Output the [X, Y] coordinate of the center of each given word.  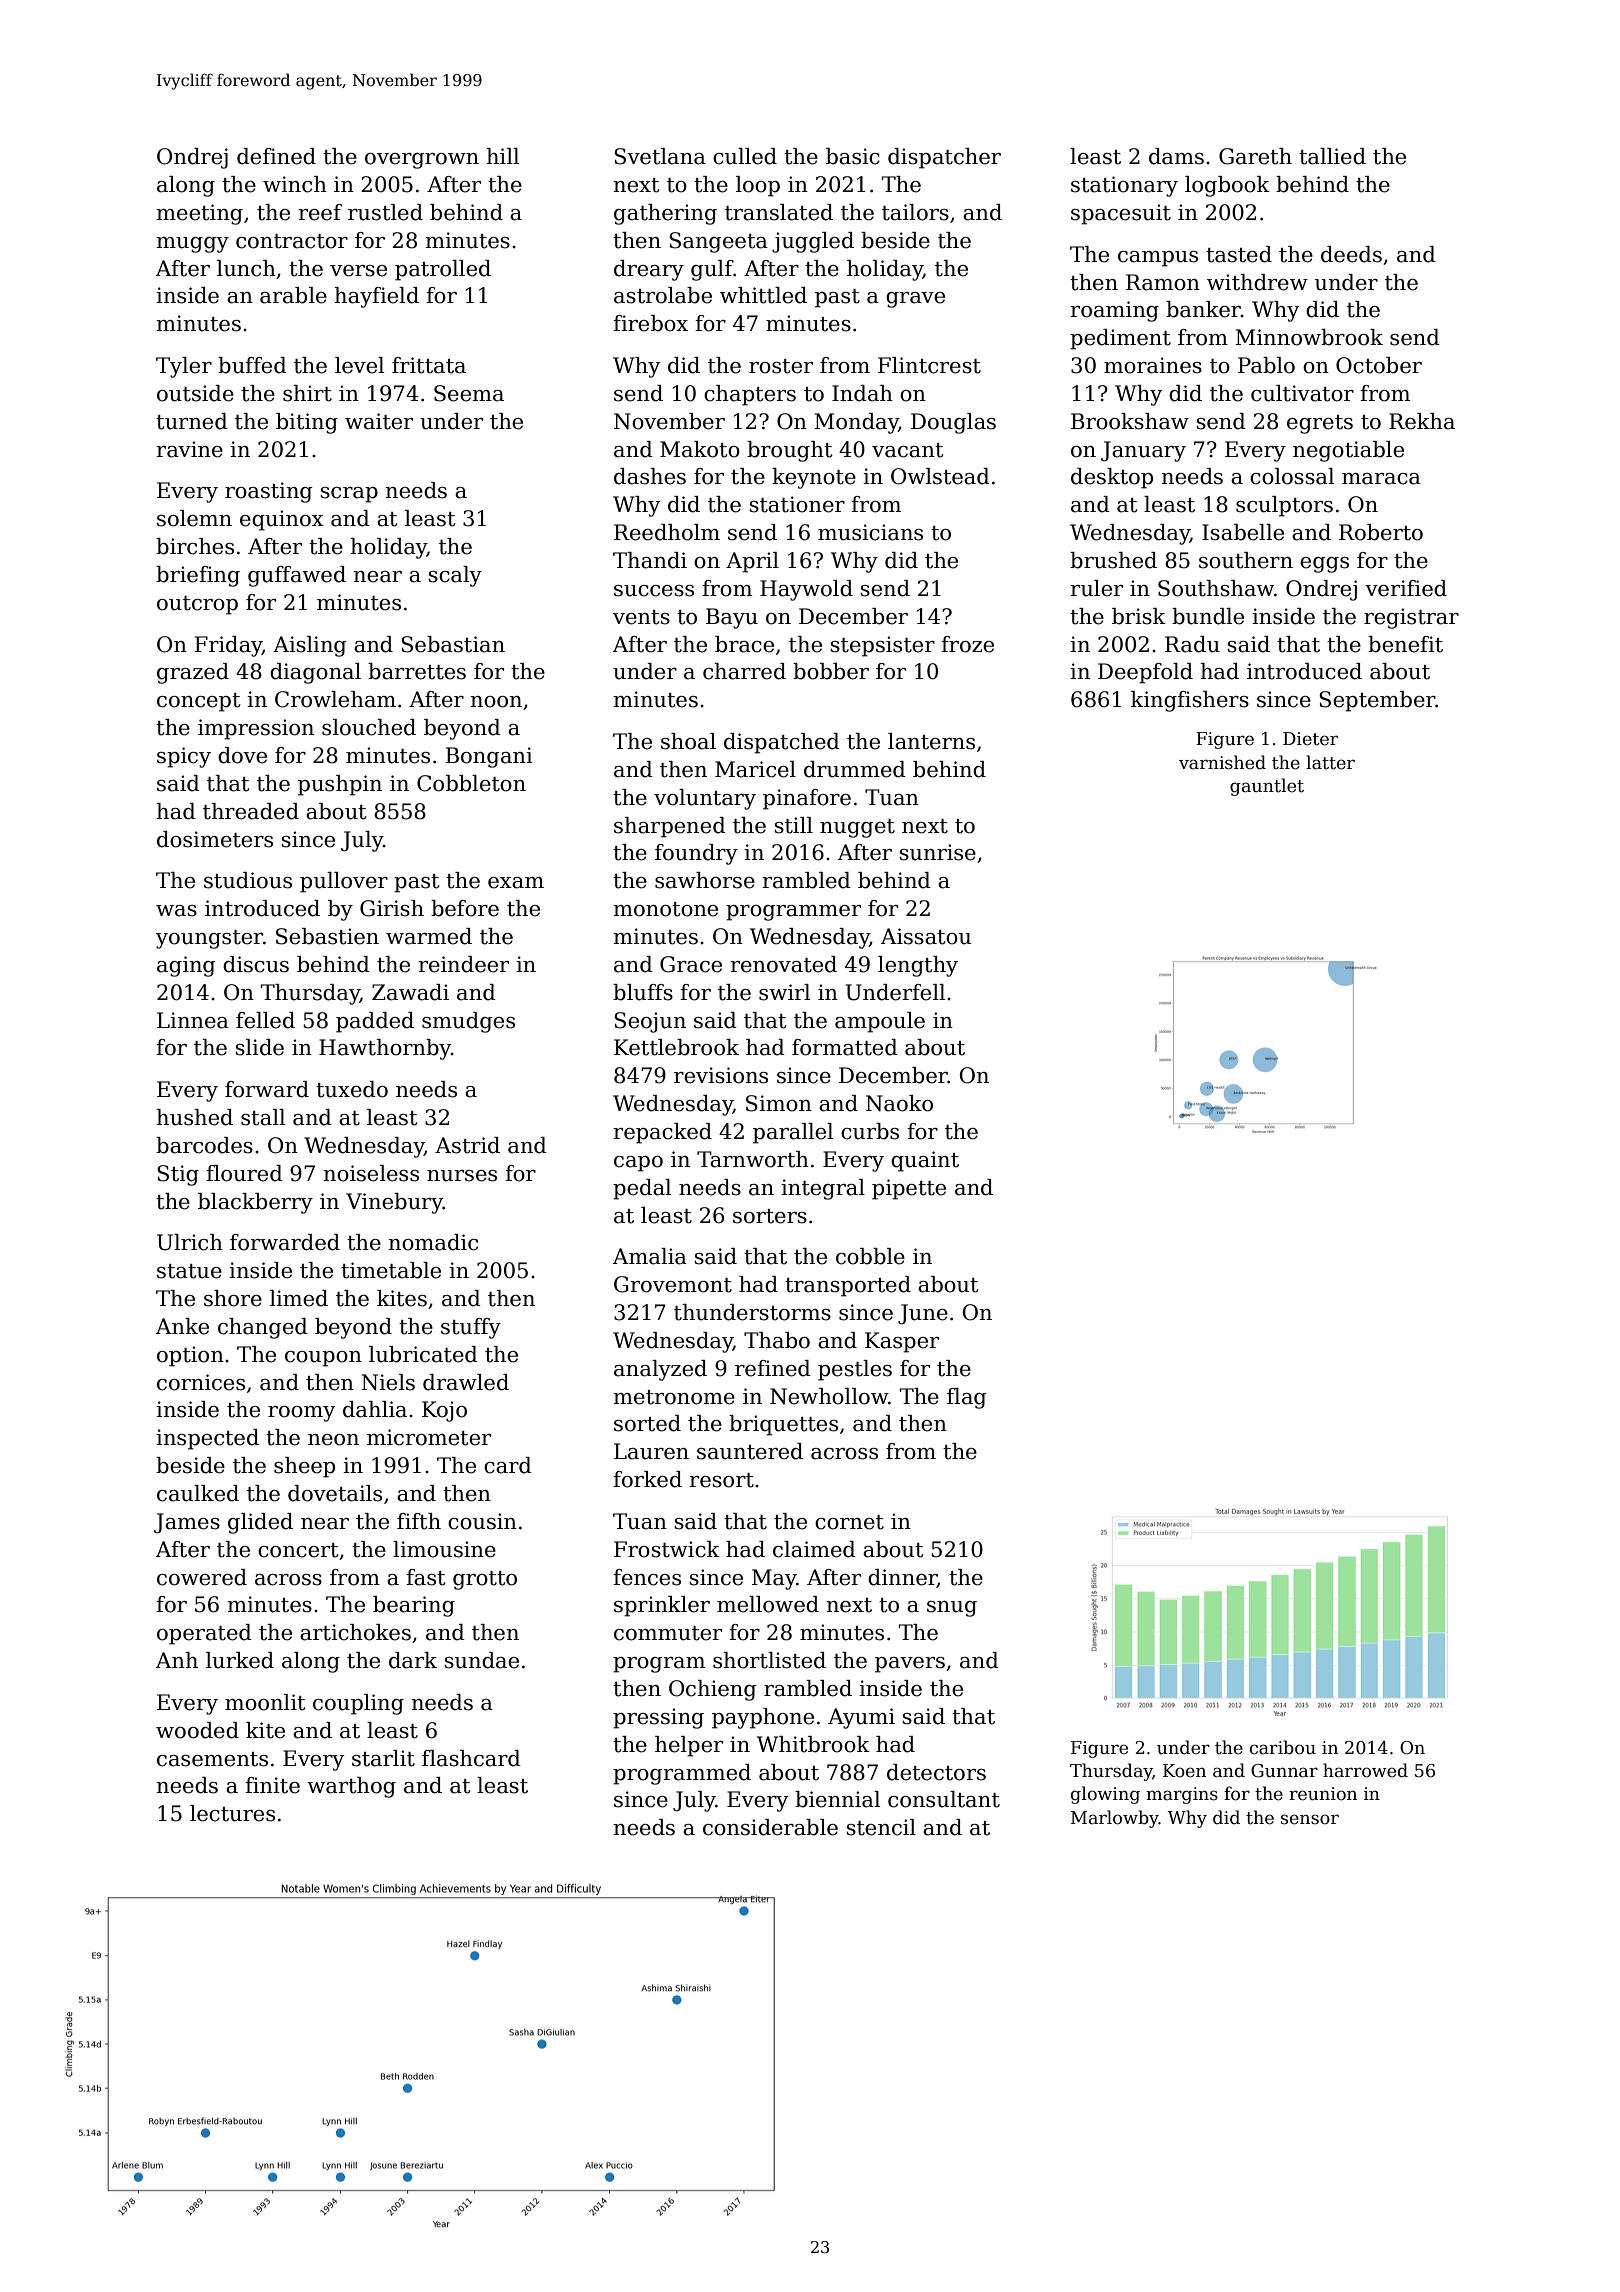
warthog [351, 1787]
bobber [831, 671]
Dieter [1310, 739]
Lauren [651, 1451]
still [794, 825]
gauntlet [1267, 787]
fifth [419, 1521]
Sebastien [327, 936]
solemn [194, 518]
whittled [763, 295]
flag [967, 1398]
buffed [252, 365]
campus [1158, 259]
